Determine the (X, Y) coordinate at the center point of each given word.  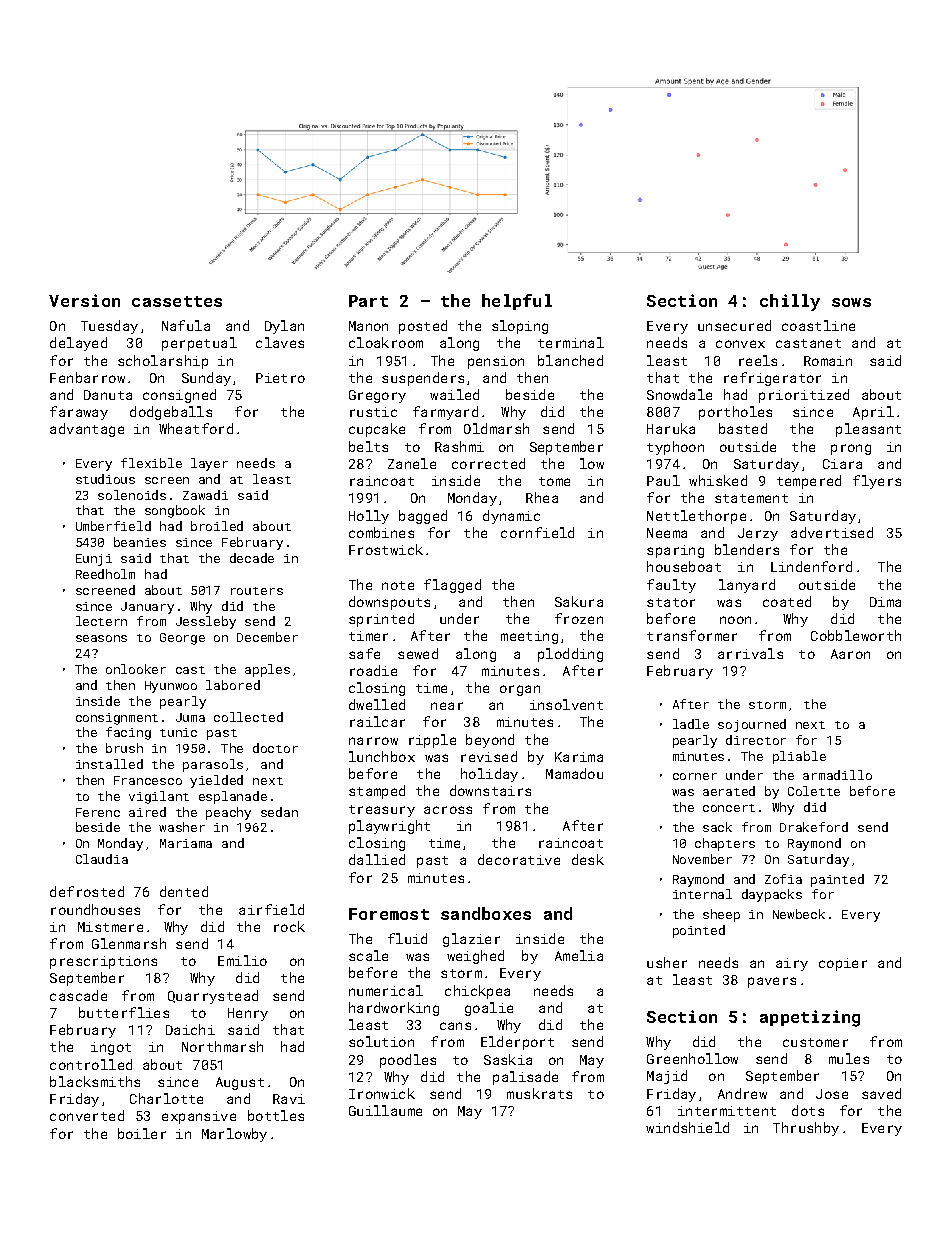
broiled (217, 526)
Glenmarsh (129, 943)
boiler (142, 1133)
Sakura (579, 601)
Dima (885, 602)
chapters (725, 844)
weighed (475, 957)
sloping (520, 327)
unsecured (734, 325)
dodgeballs (171, 413)
